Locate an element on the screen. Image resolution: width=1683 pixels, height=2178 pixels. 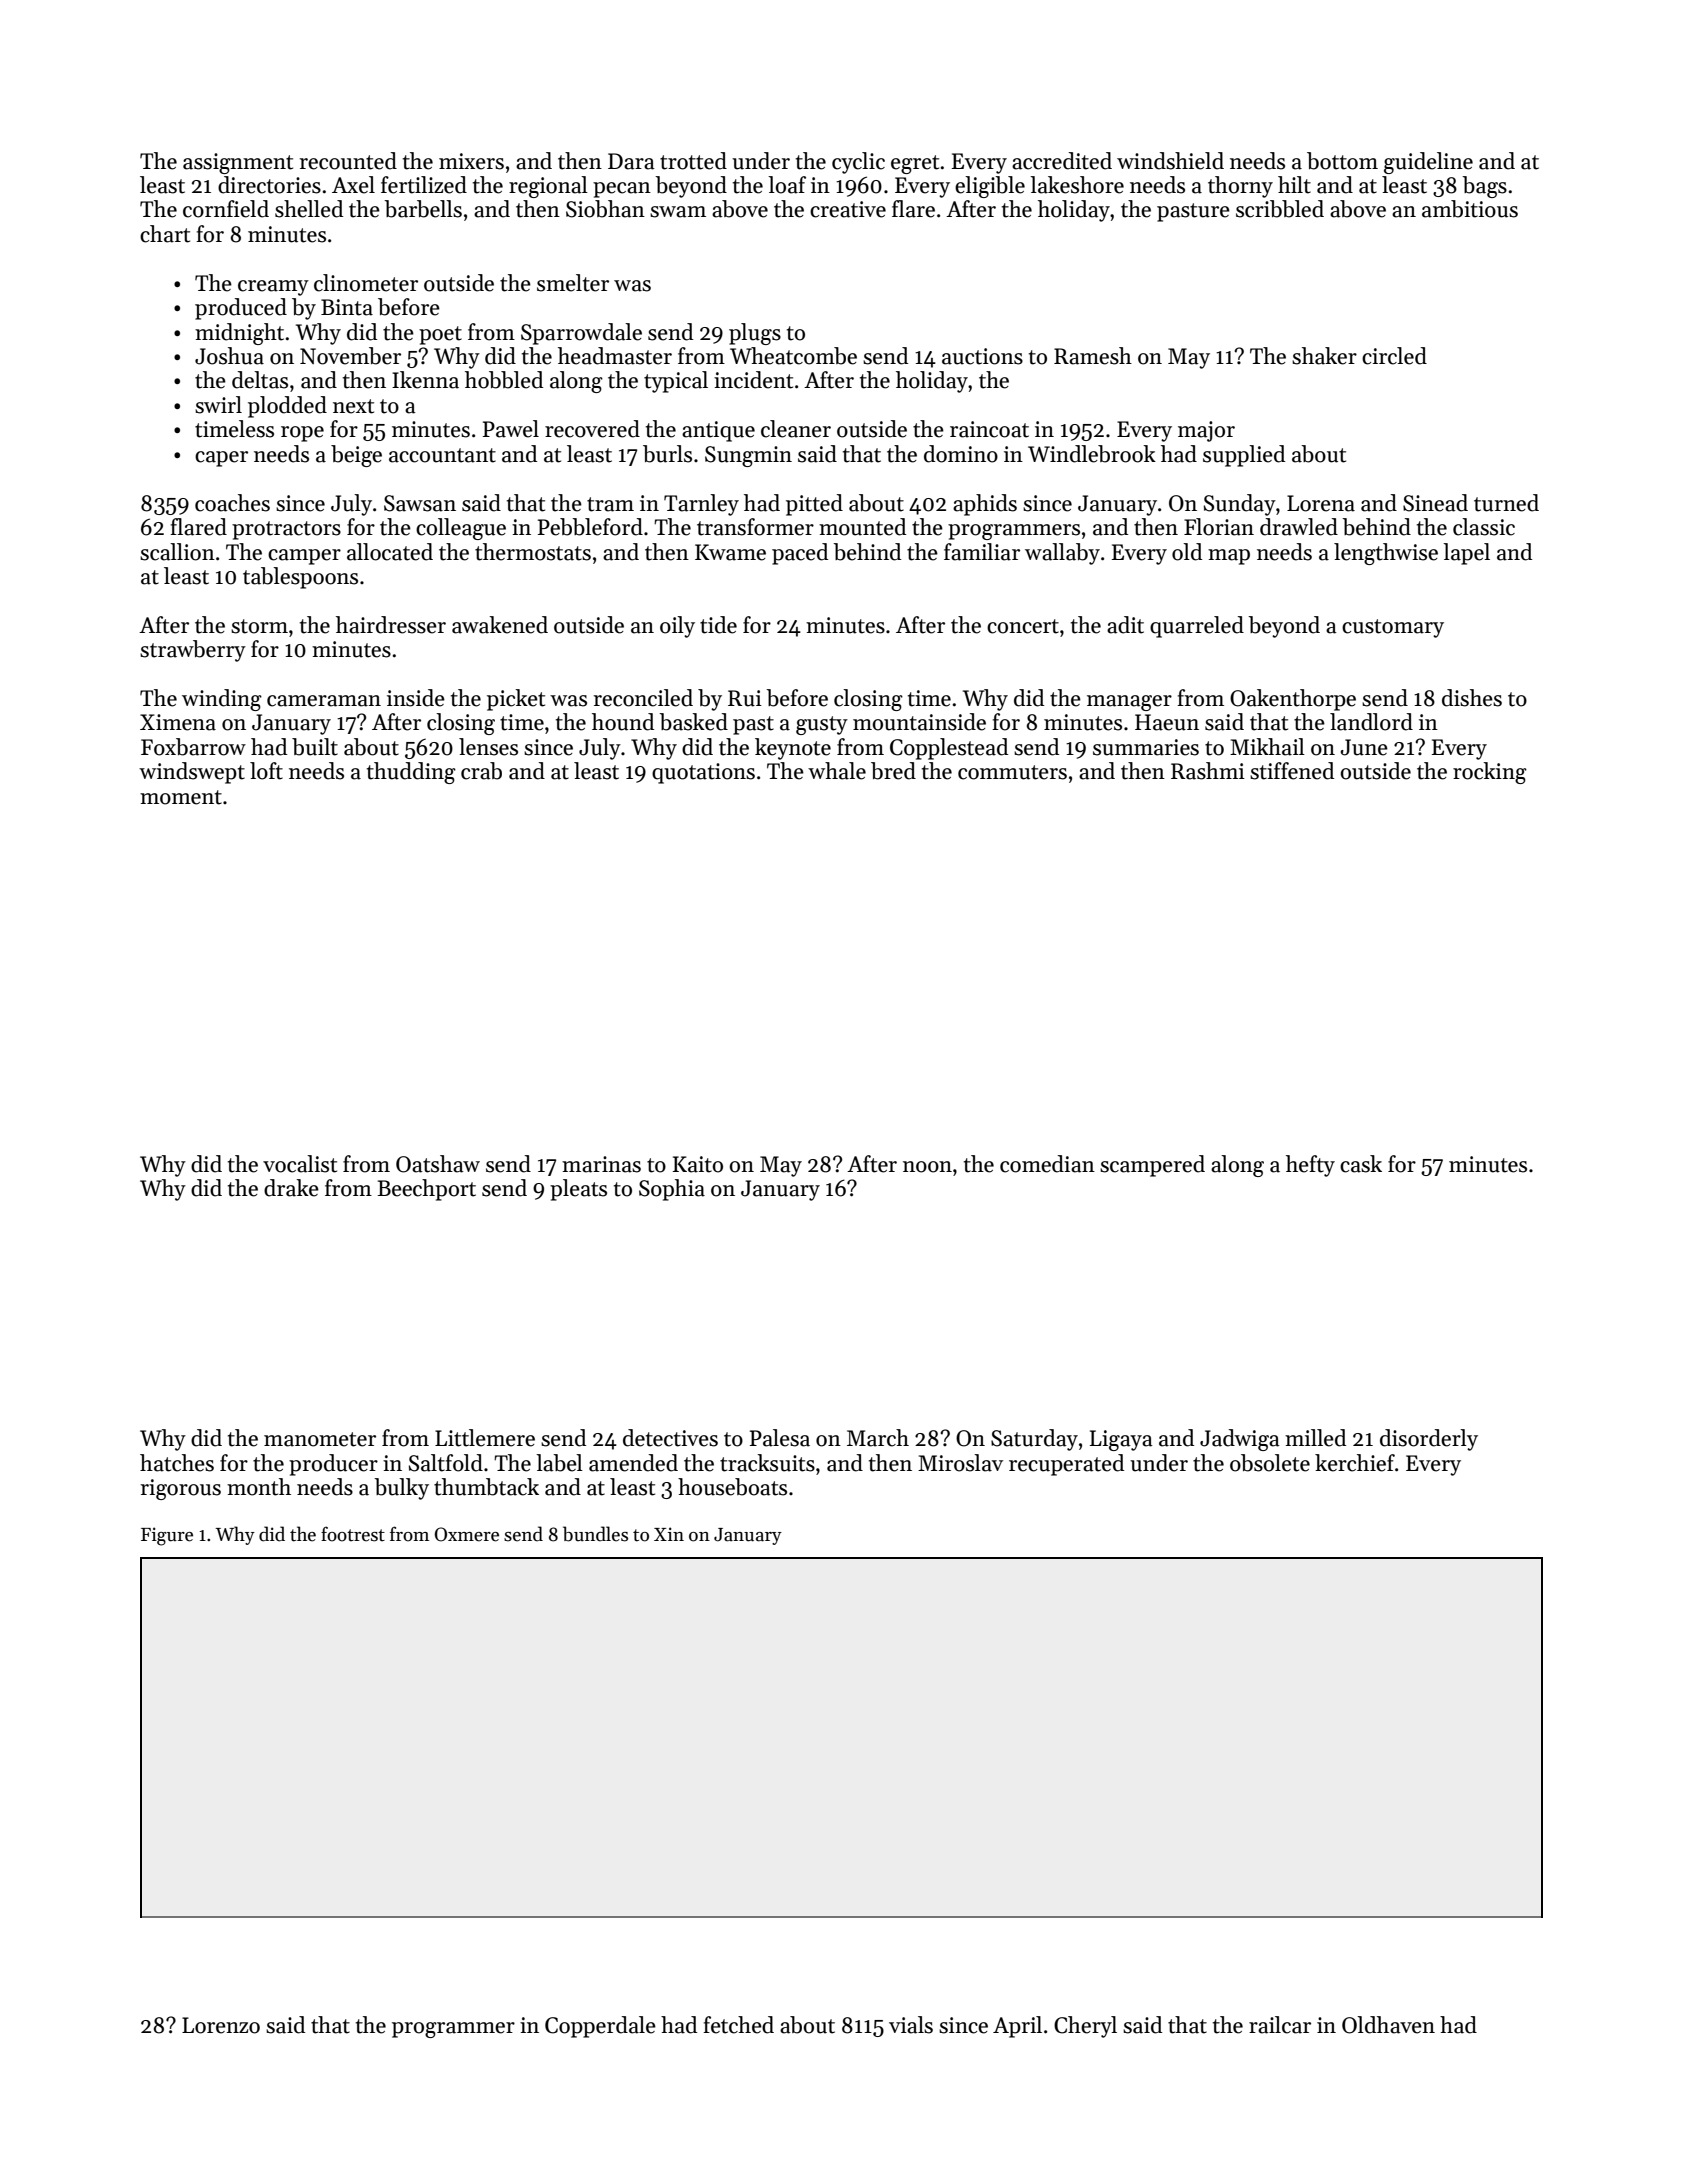
bred is located at coordinates (893, 771).
